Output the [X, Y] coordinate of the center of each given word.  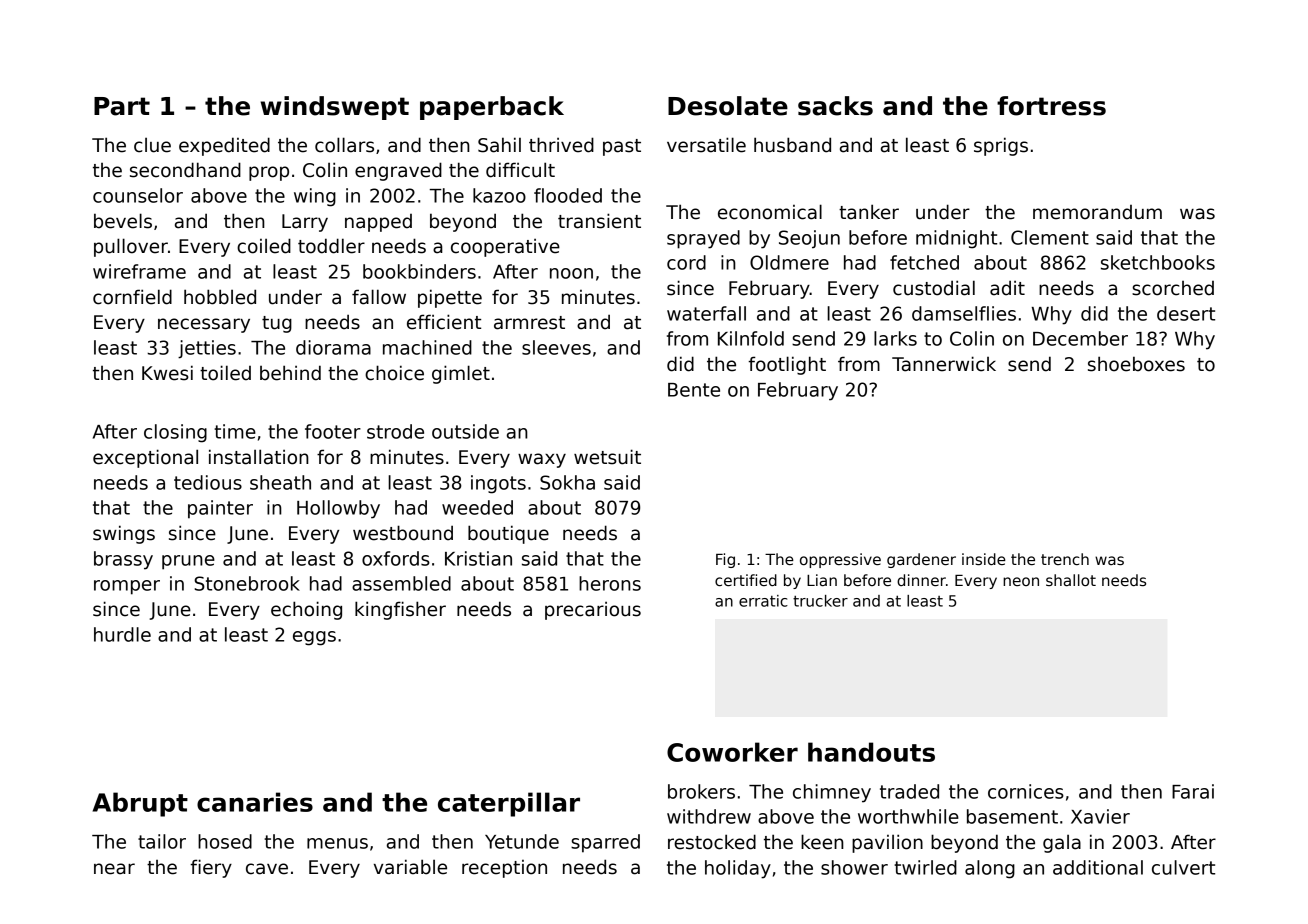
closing [175, 433]
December [1080, 338]
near [114, 869]
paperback [492, 108]
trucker [820, 601]
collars [344, 145]
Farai [1193, 791]
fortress [1051, 106]
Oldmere [789, 262]
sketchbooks [1158, 262]
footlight [787, 365]
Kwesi [167, 373]
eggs [314, 638]
